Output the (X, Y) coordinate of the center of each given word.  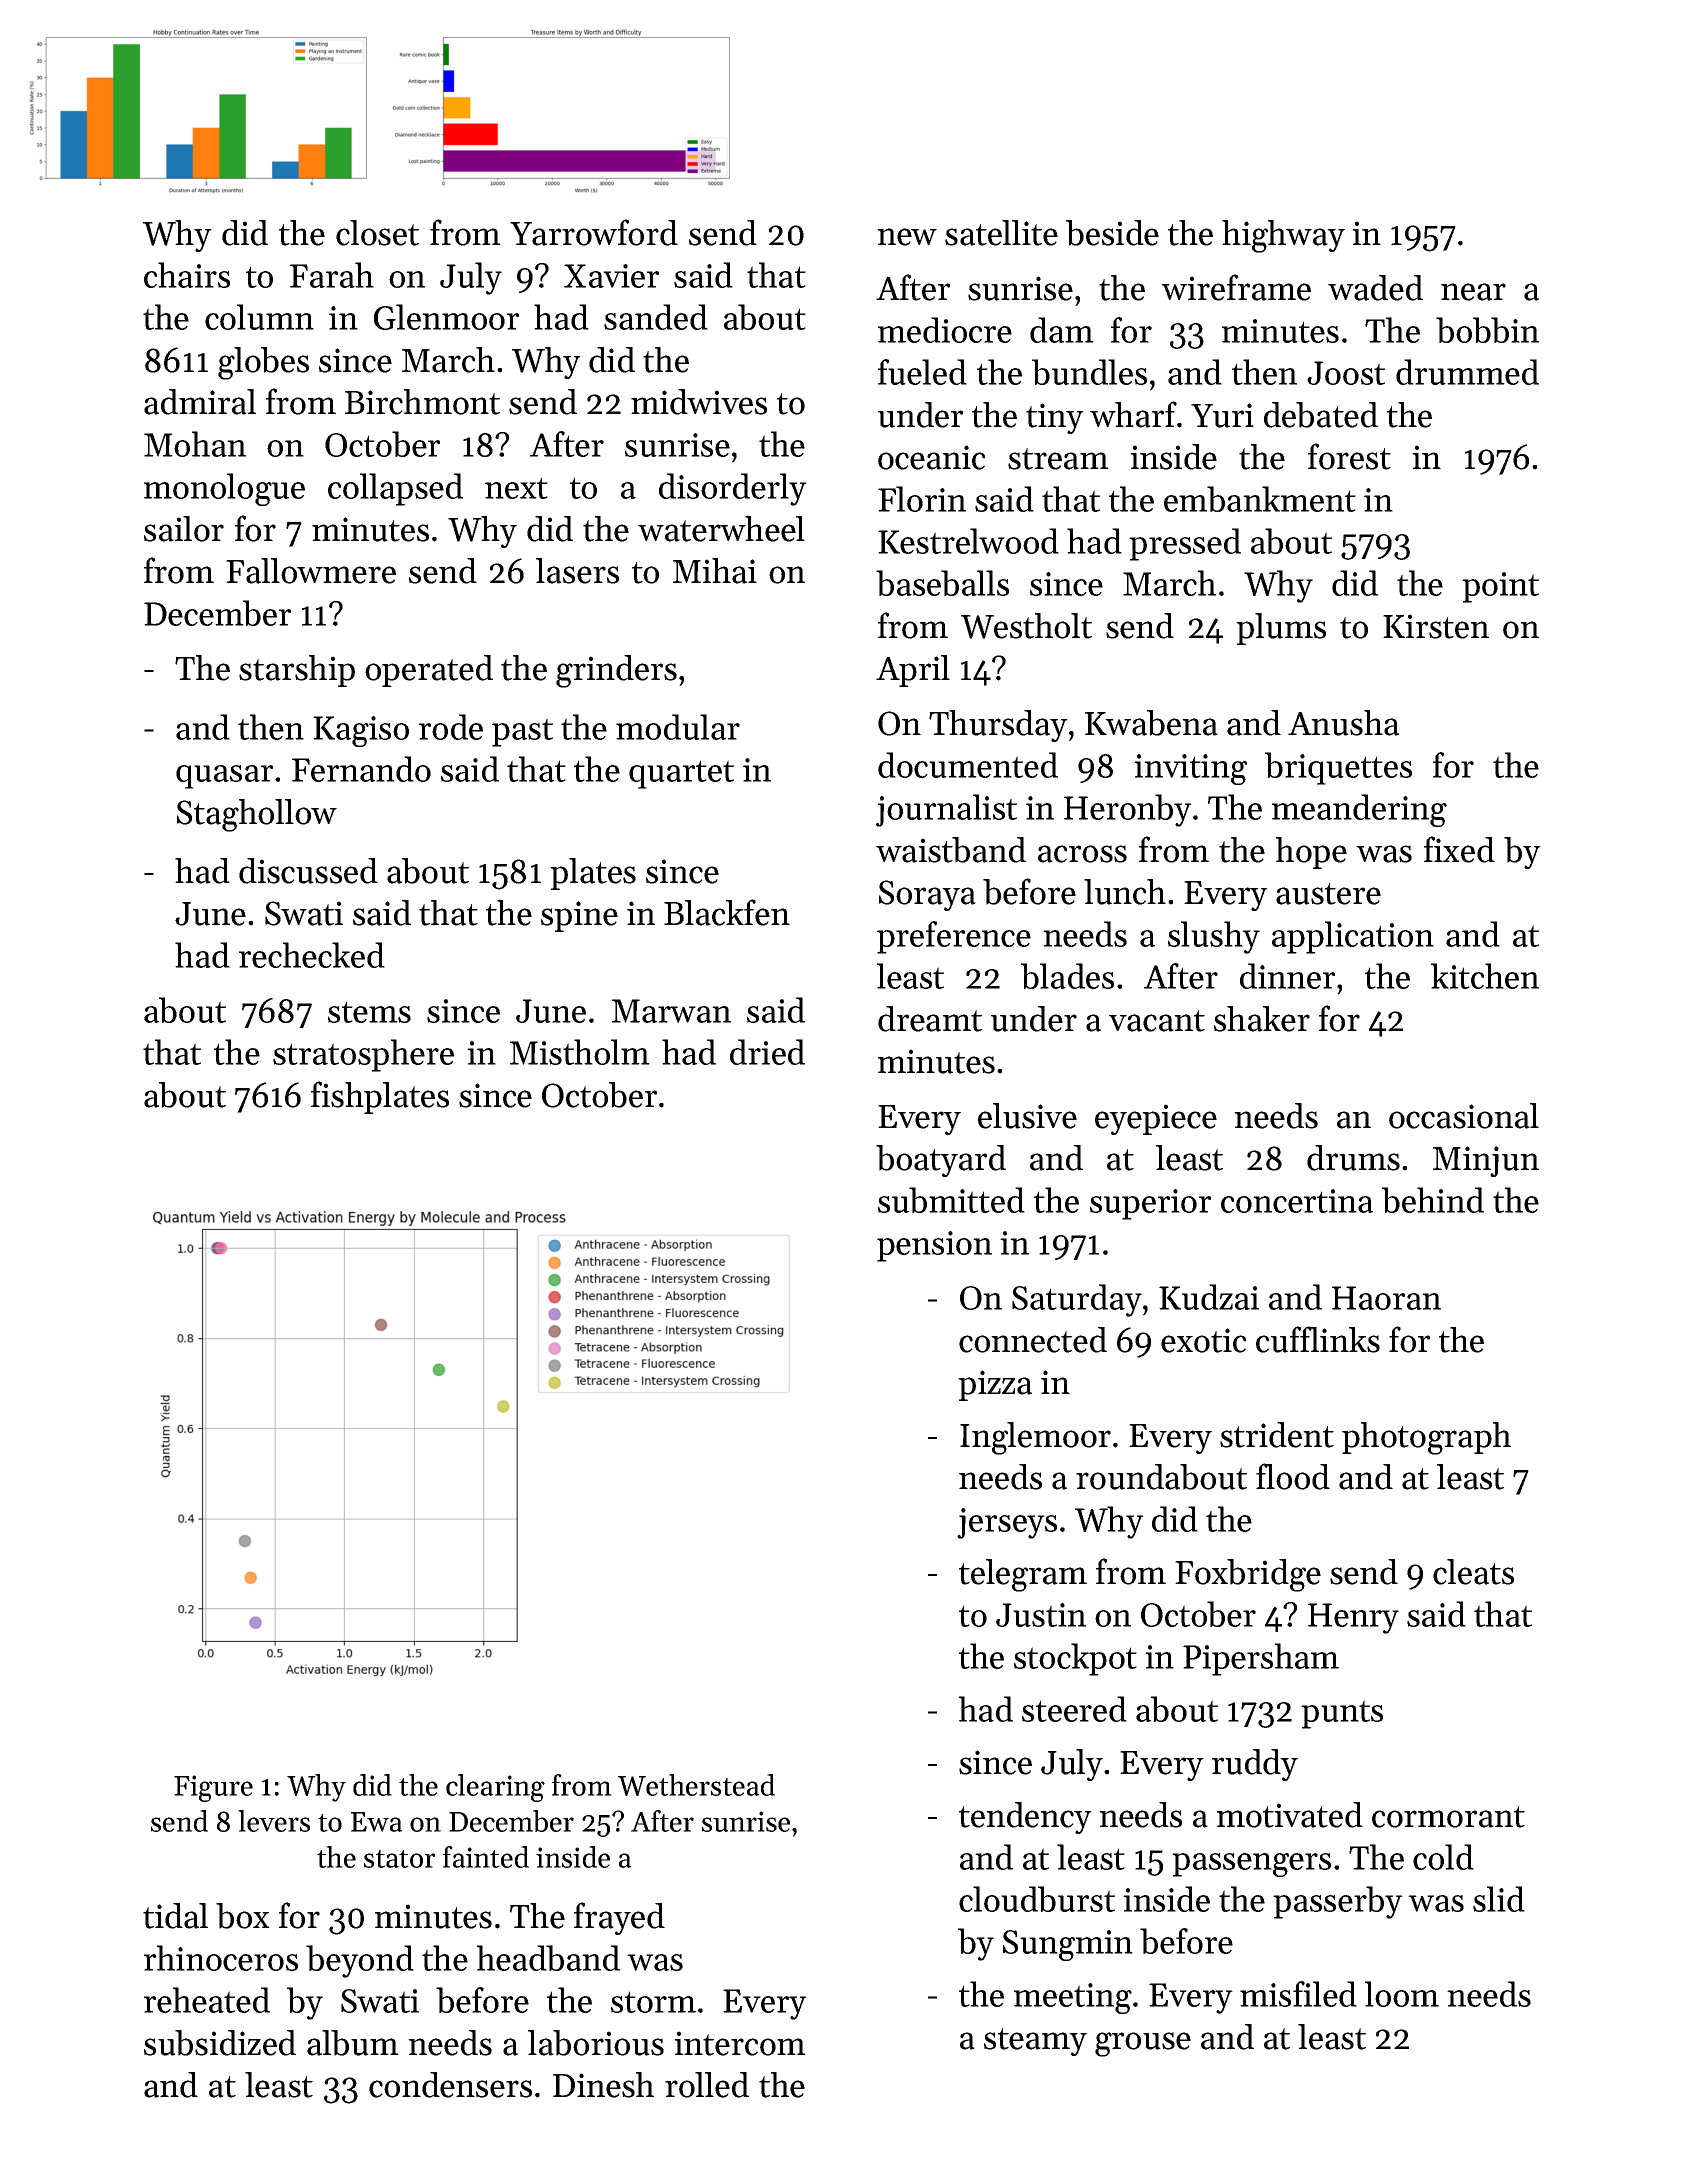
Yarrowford (594, 232)
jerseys (1007, 1523)
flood (1293, 1476)
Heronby (1128, 810)
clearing (495, 1788)
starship (297, 671)
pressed (1185, 544)
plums (1281, 629)
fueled (922, 372)
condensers (450, 2085)
